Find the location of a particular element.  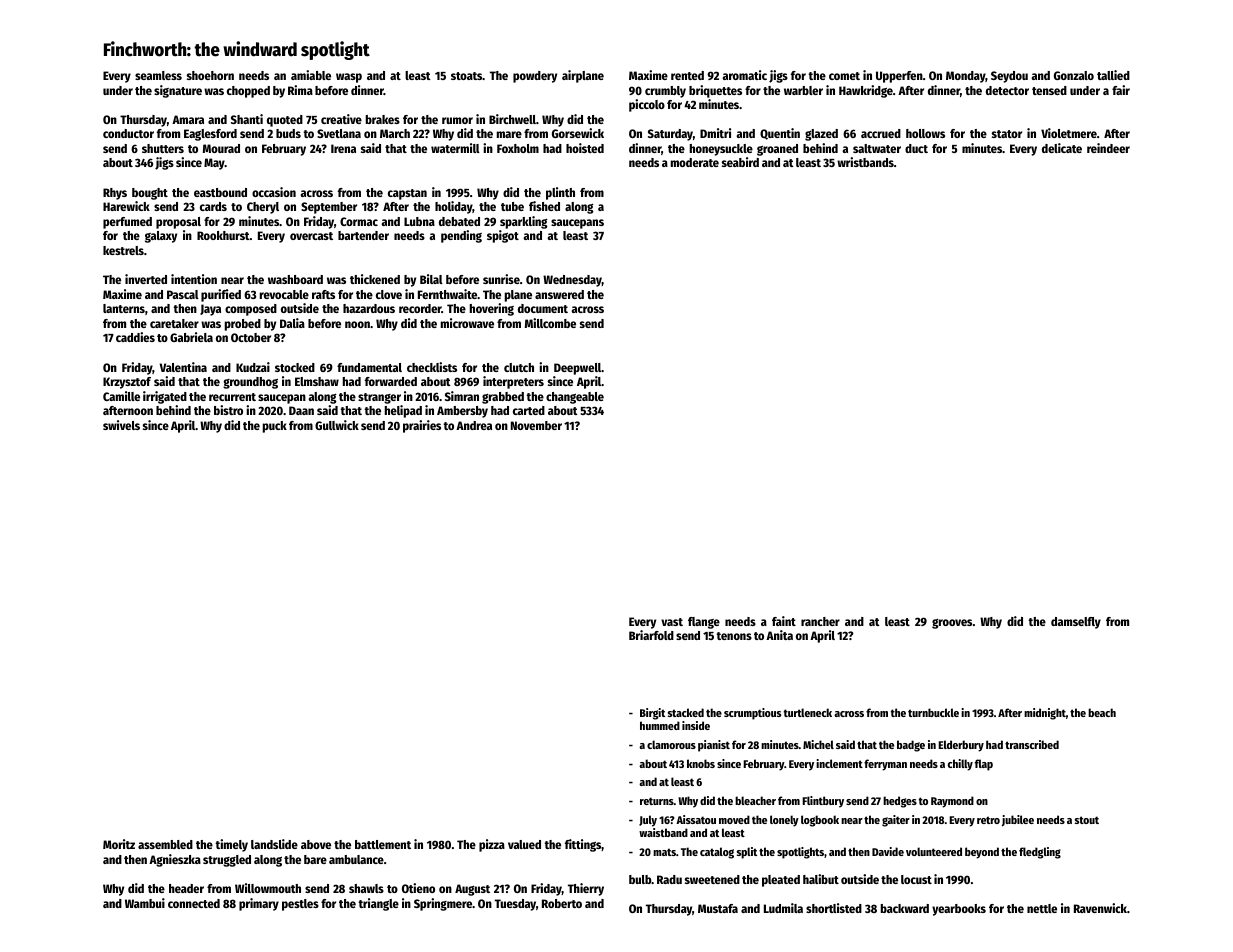

Deepwell is located at coordinates (577, 369).
